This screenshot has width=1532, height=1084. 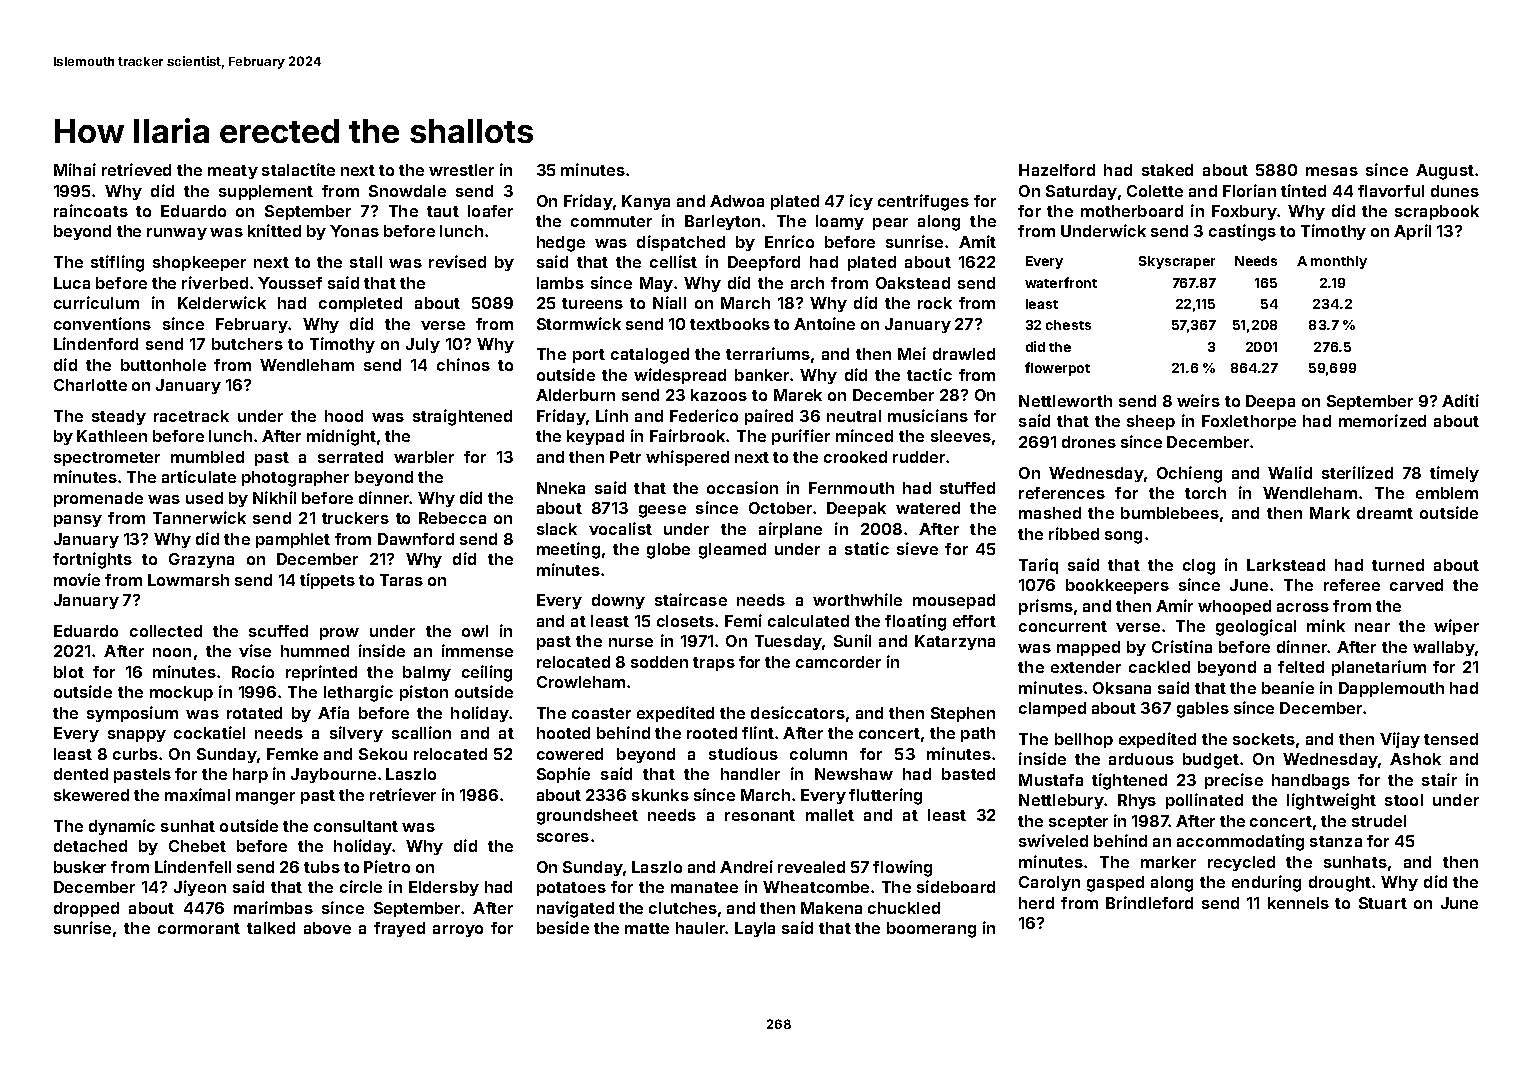 I want to click on knitted, so click(x=274, y=230).
